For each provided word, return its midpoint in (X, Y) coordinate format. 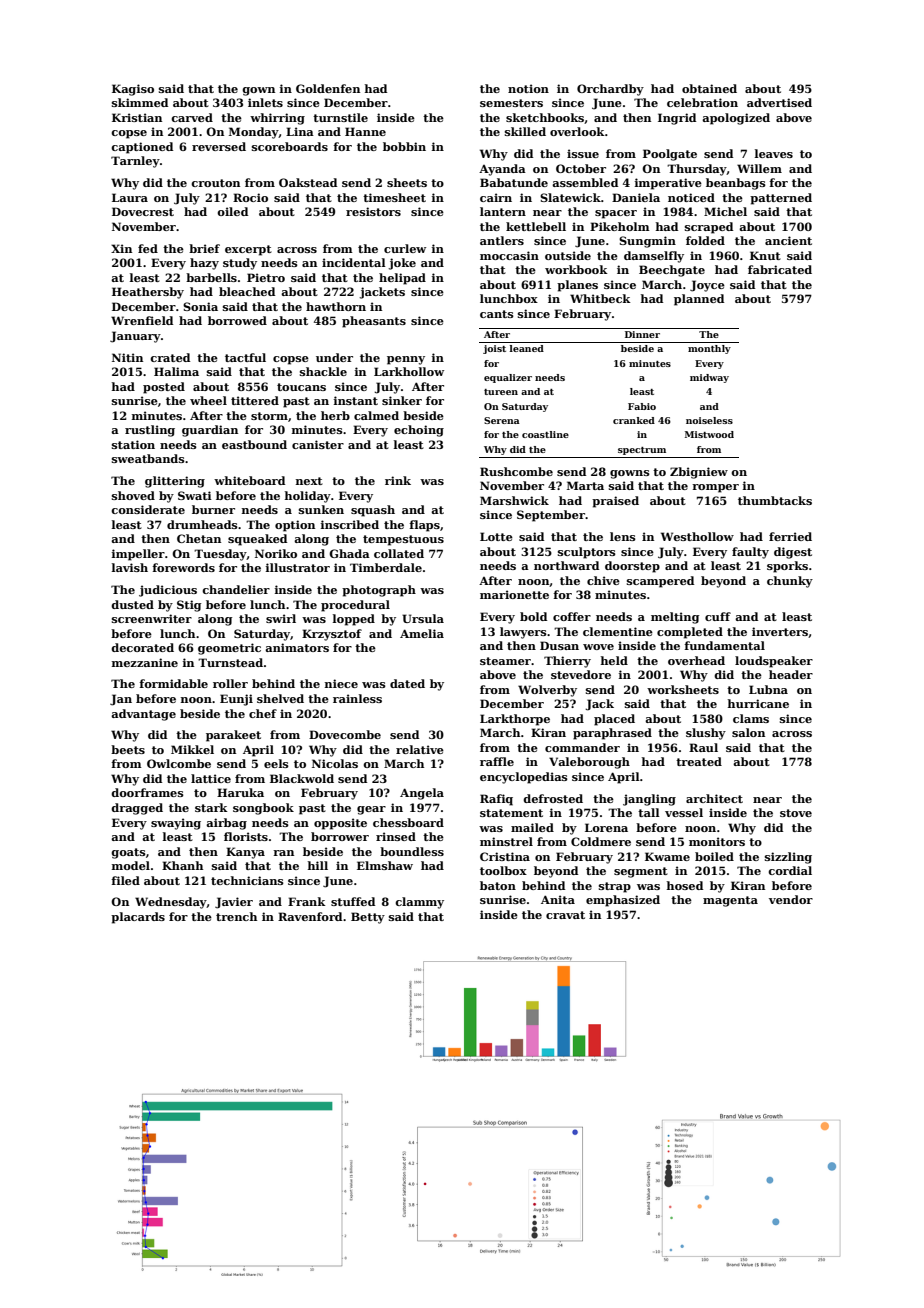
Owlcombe (179, 763)
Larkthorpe (515, 720)
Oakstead (308, 182)
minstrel (506, 841)
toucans (301, 387)
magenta (730, 901)
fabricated (780, 269)
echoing (419, 431)
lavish (130, 567)
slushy (706, 734)
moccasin (509, 255)
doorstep (632, 567)
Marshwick (514, 500)
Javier (234, 903)
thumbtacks (775, 500)
